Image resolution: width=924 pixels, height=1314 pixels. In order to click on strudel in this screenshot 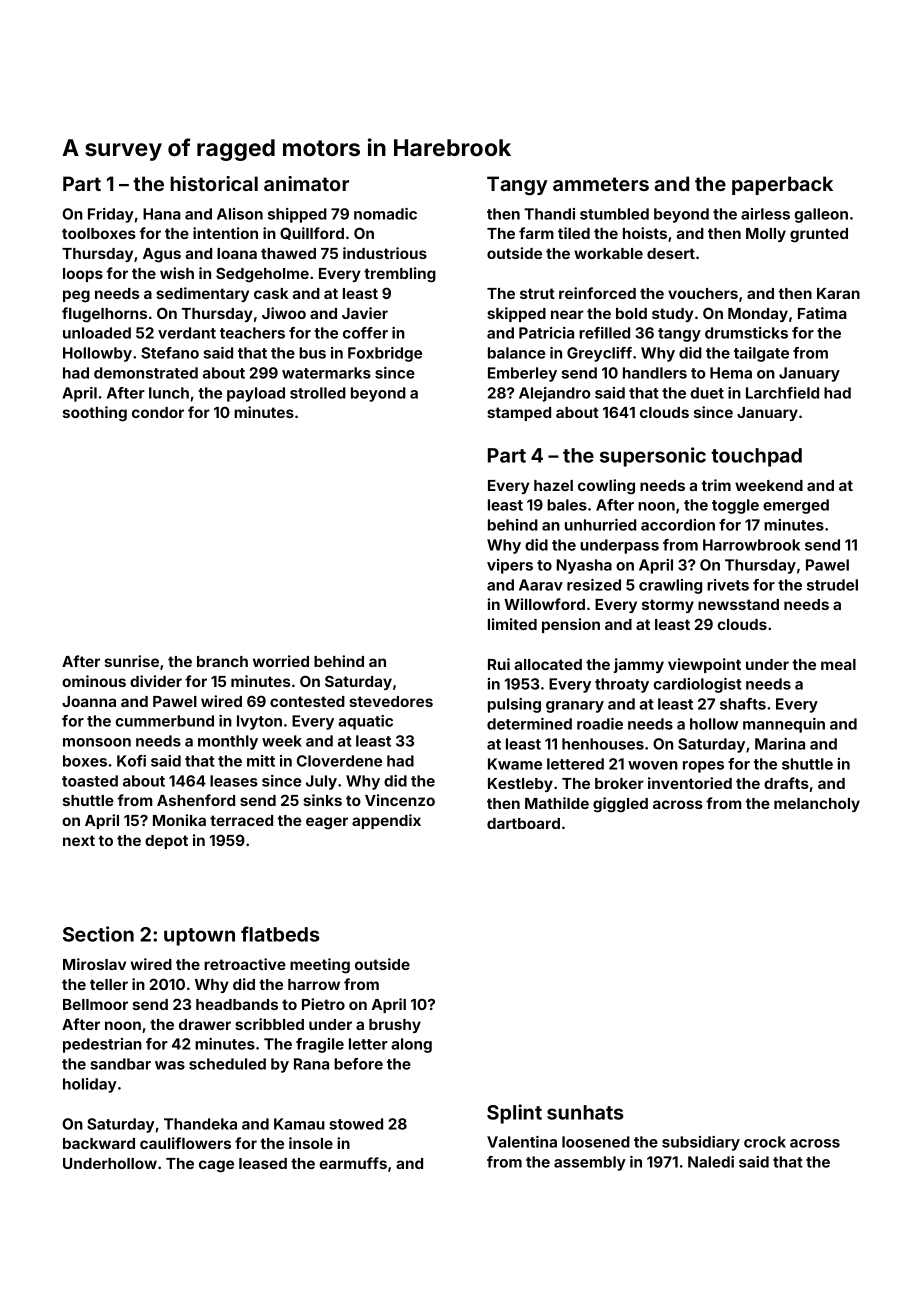, I will do `click(832, 585)`.
